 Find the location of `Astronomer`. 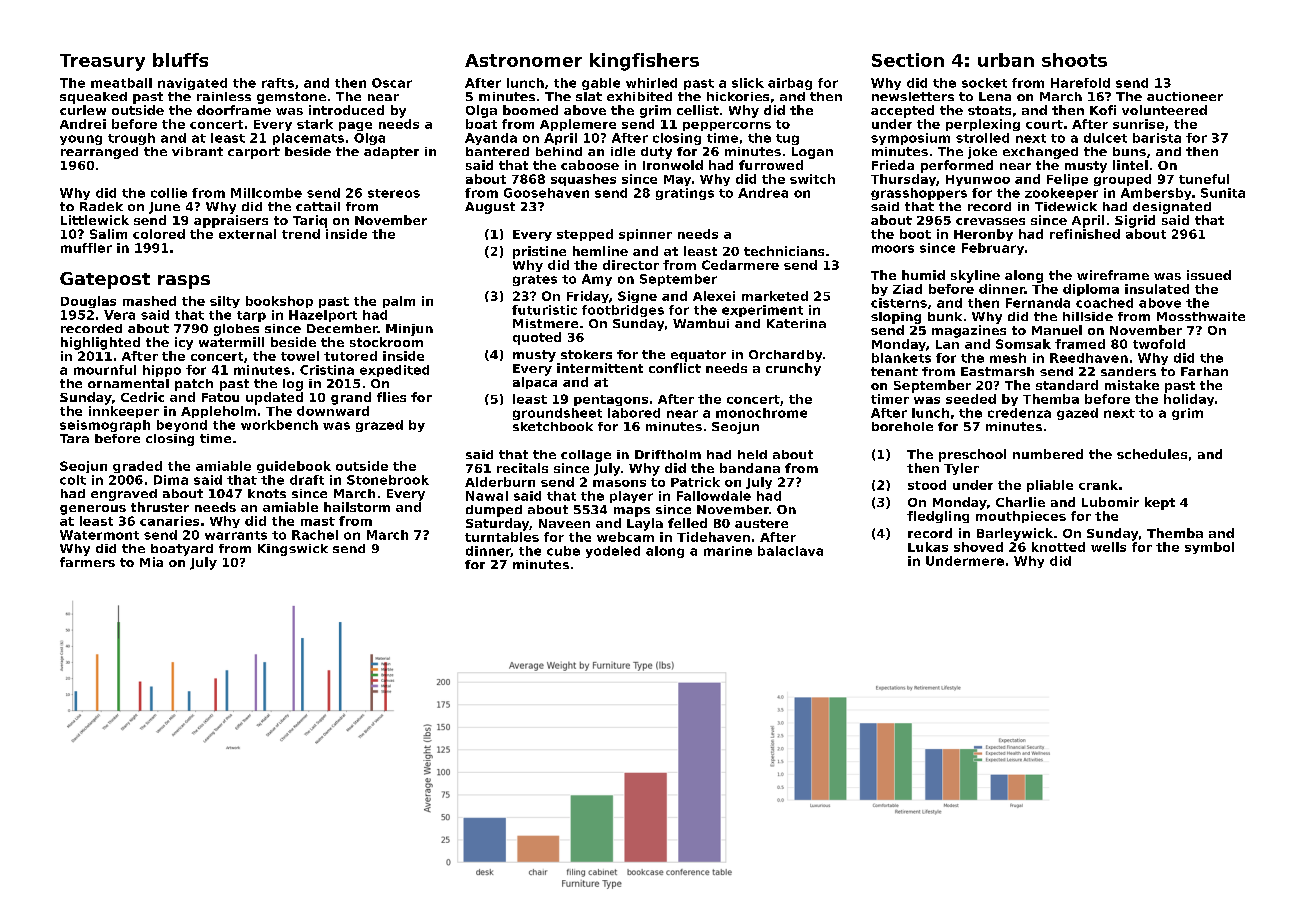

Astronomer is located at coordinates (523, 60).
